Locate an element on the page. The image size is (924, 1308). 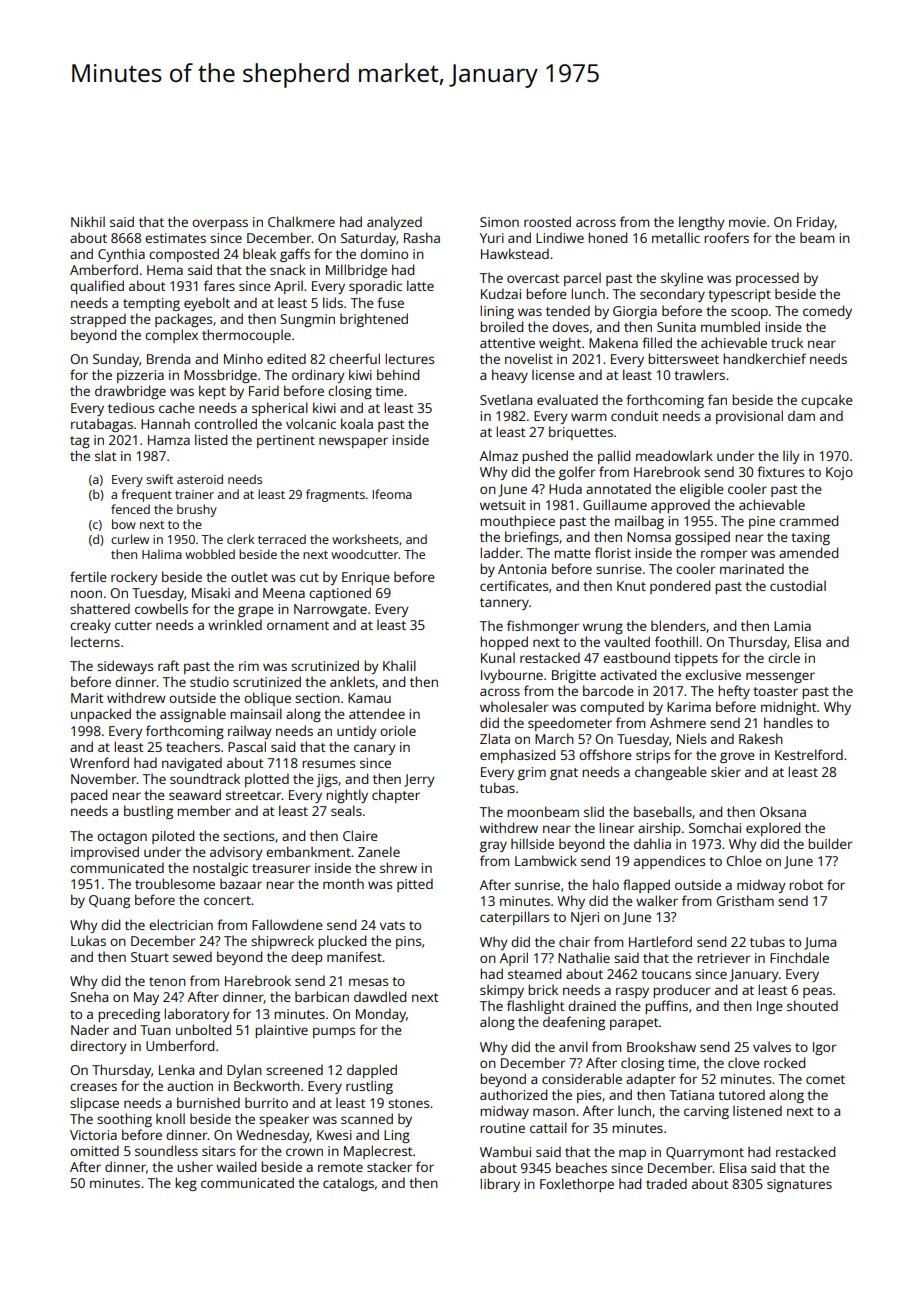
Kestrelford is located at coordinates (809, 754).
